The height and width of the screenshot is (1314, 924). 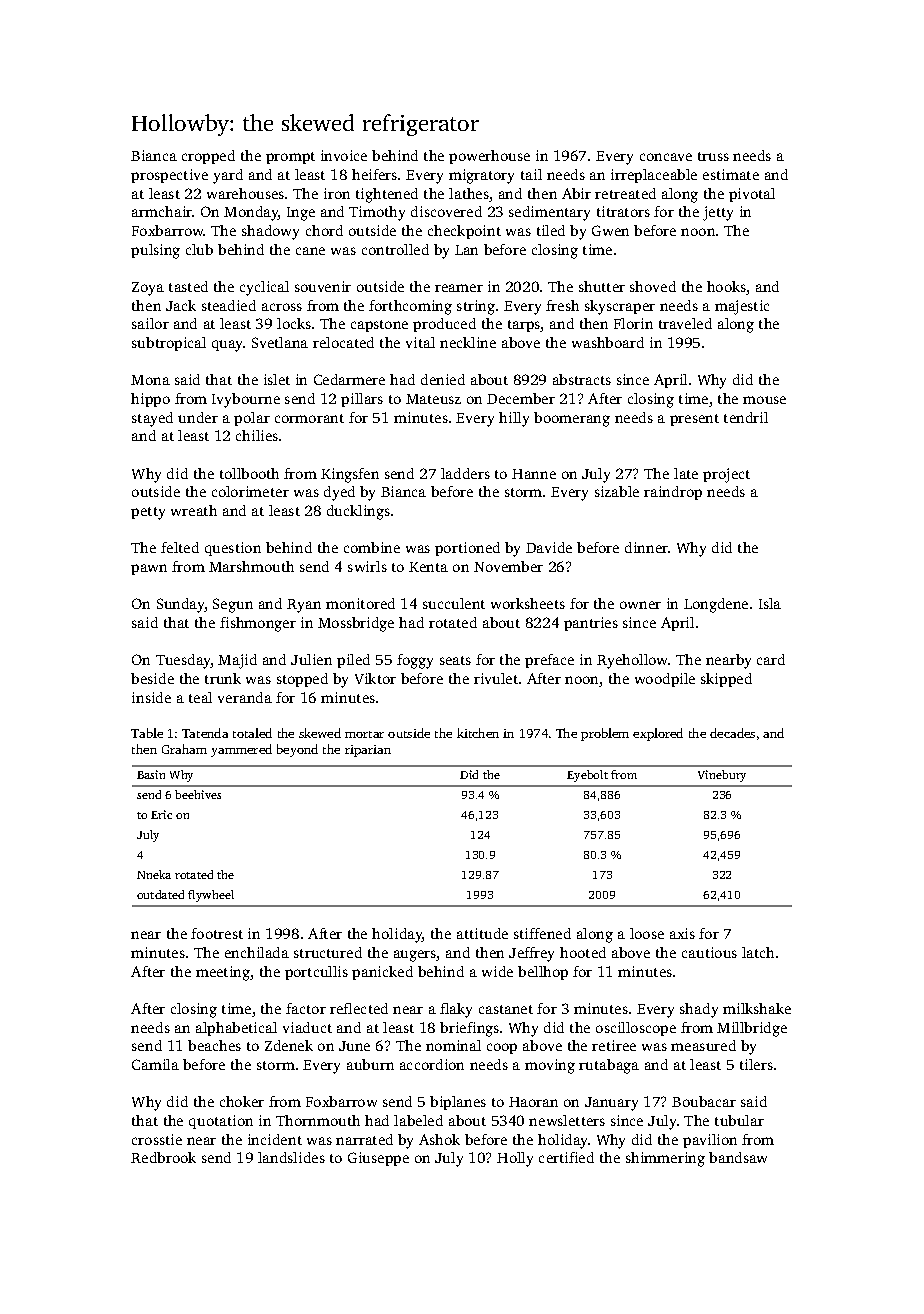 I want to click on choker, so click(x=242, y=1101).
